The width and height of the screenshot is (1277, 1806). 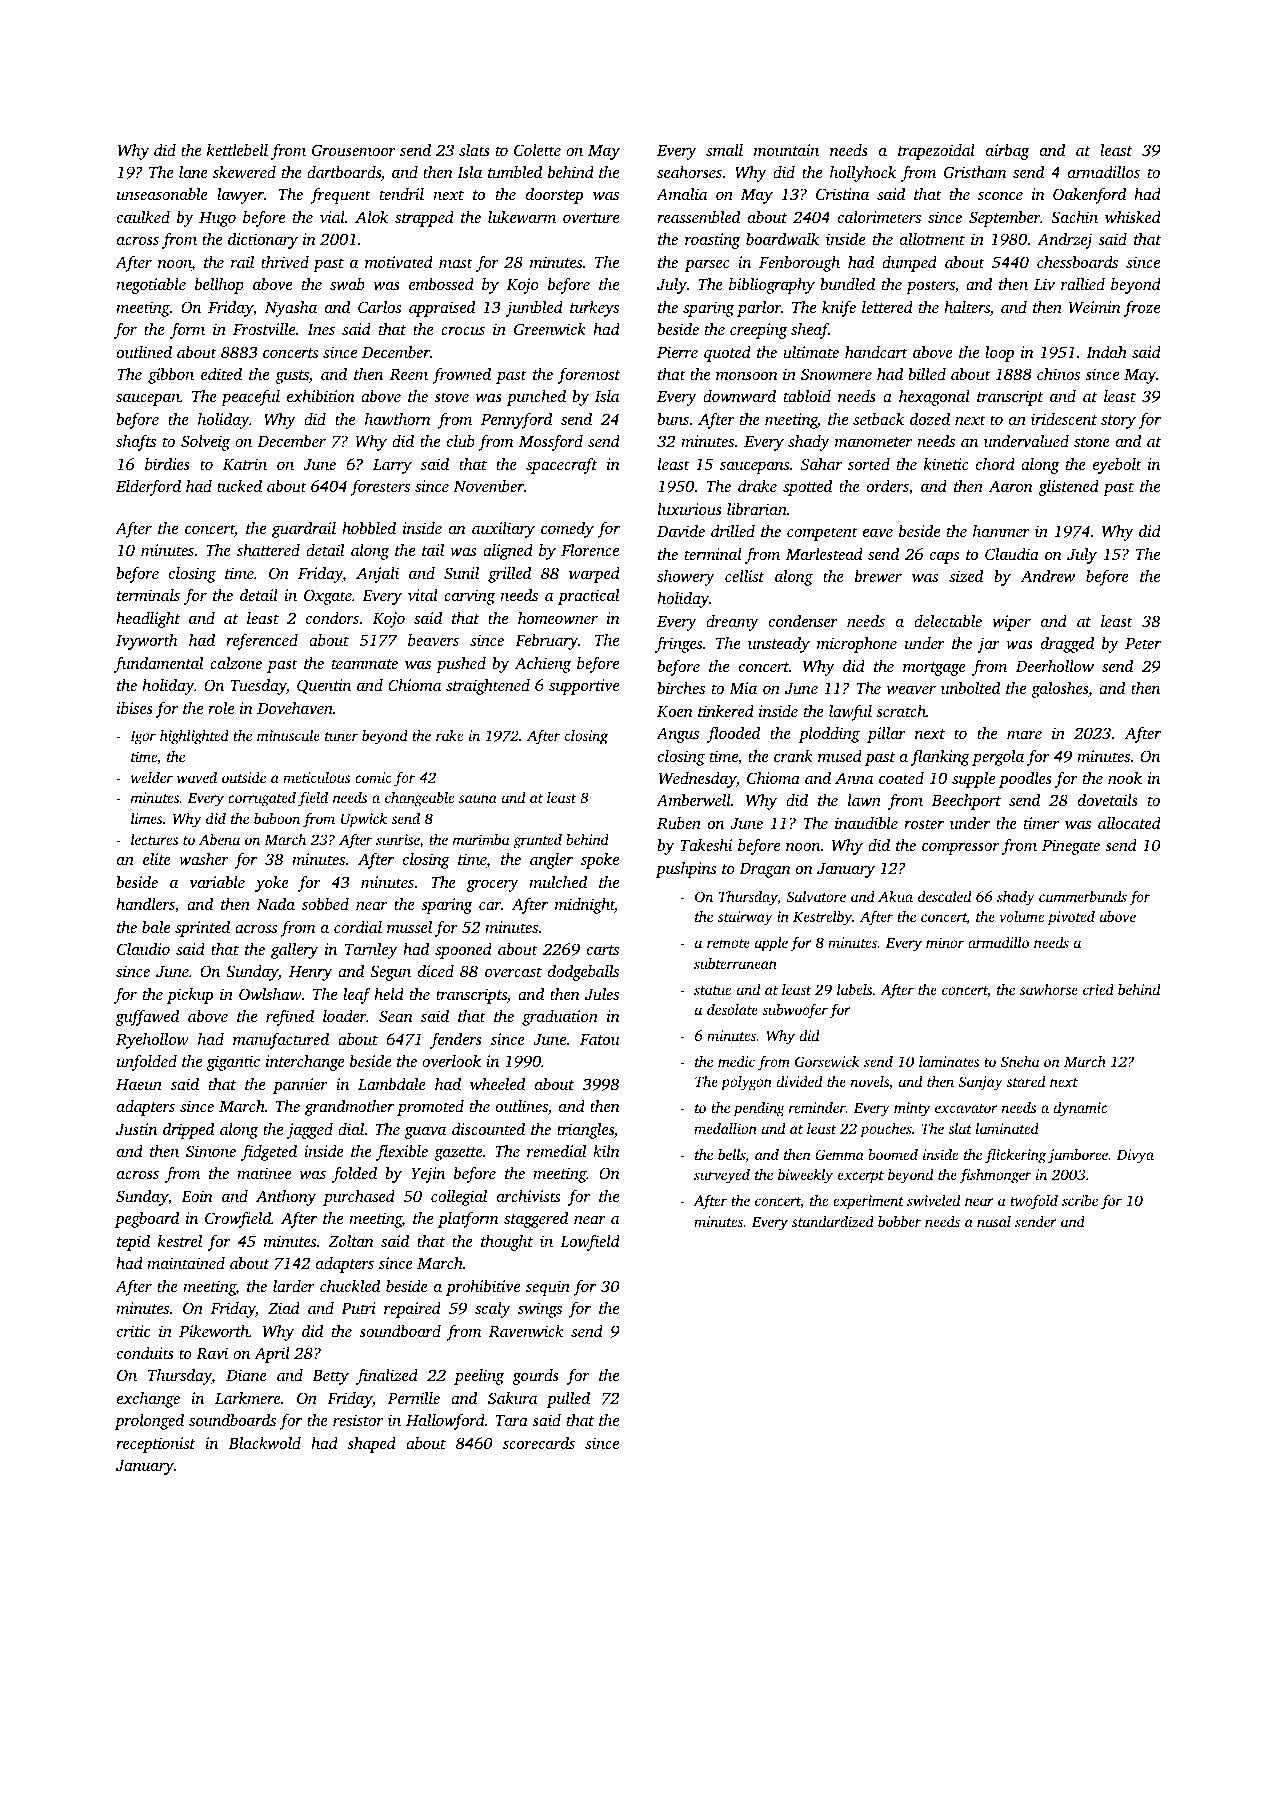 I want to click on spacecraft, so click(x=561, y=466).
